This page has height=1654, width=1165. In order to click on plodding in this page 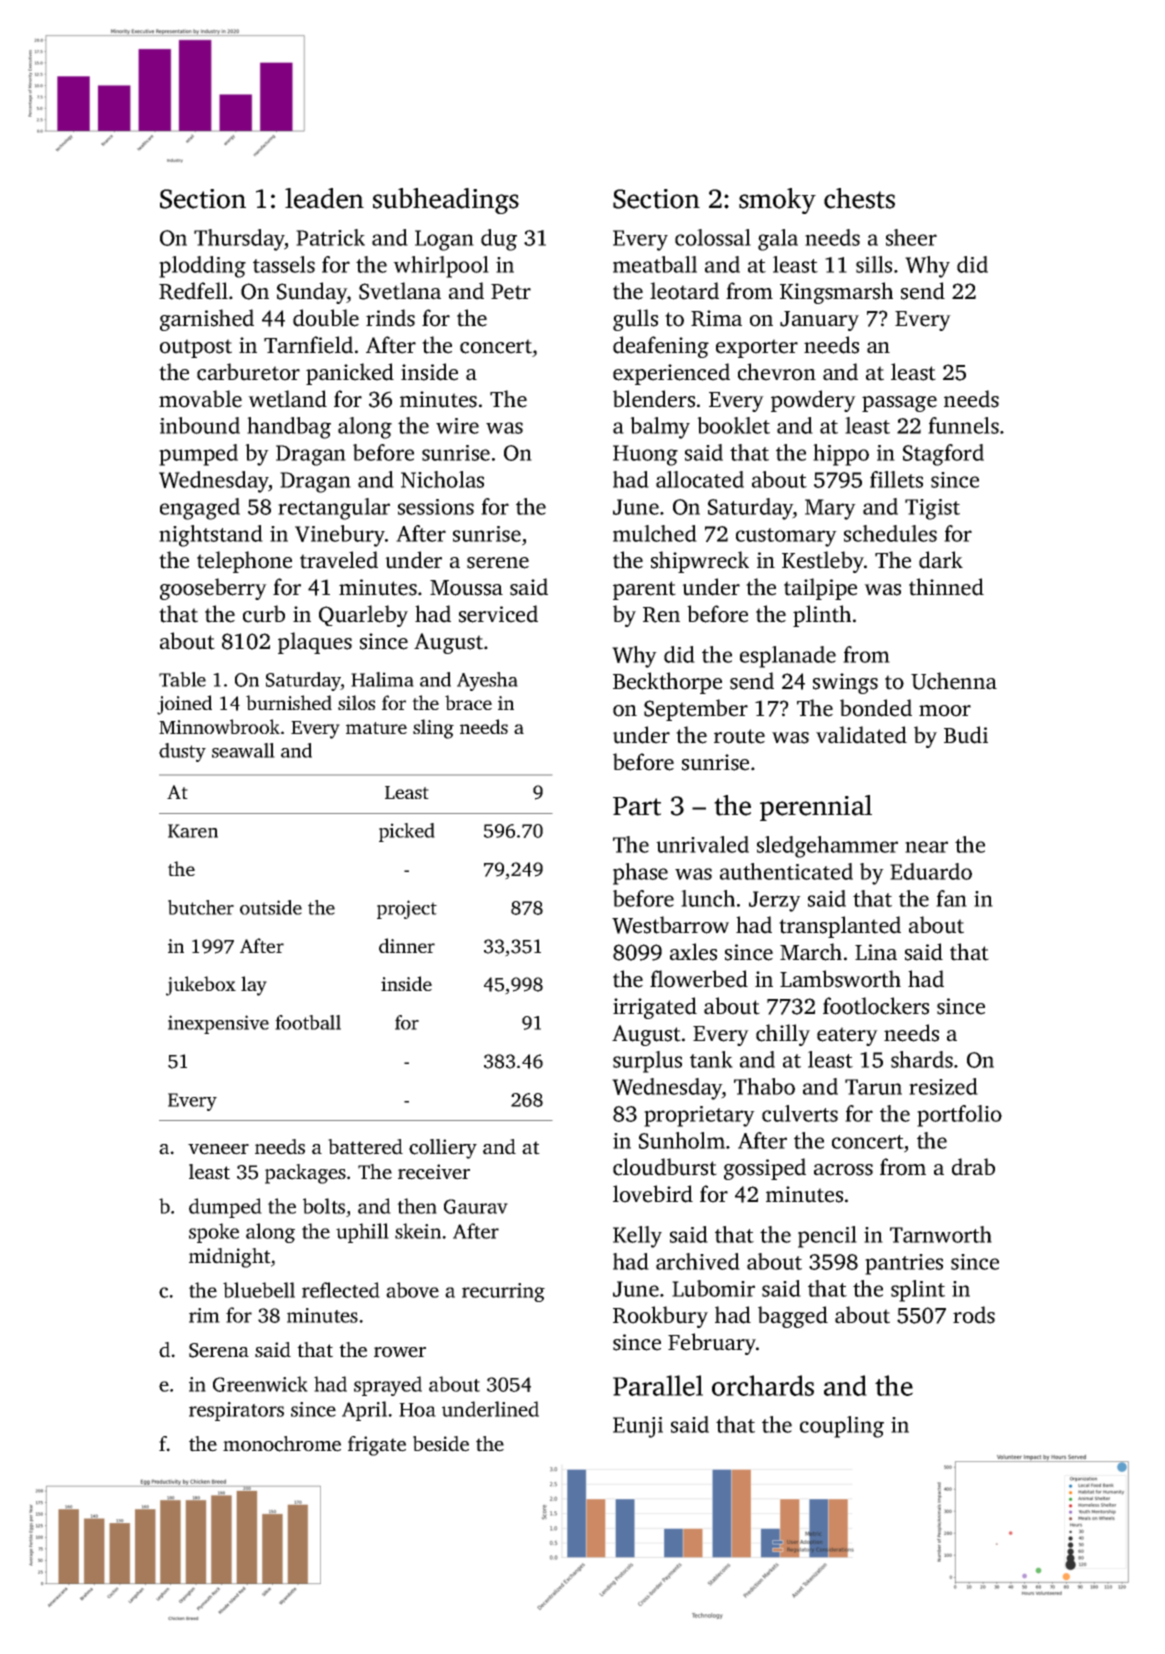, I will do `click(202, 267)`.
